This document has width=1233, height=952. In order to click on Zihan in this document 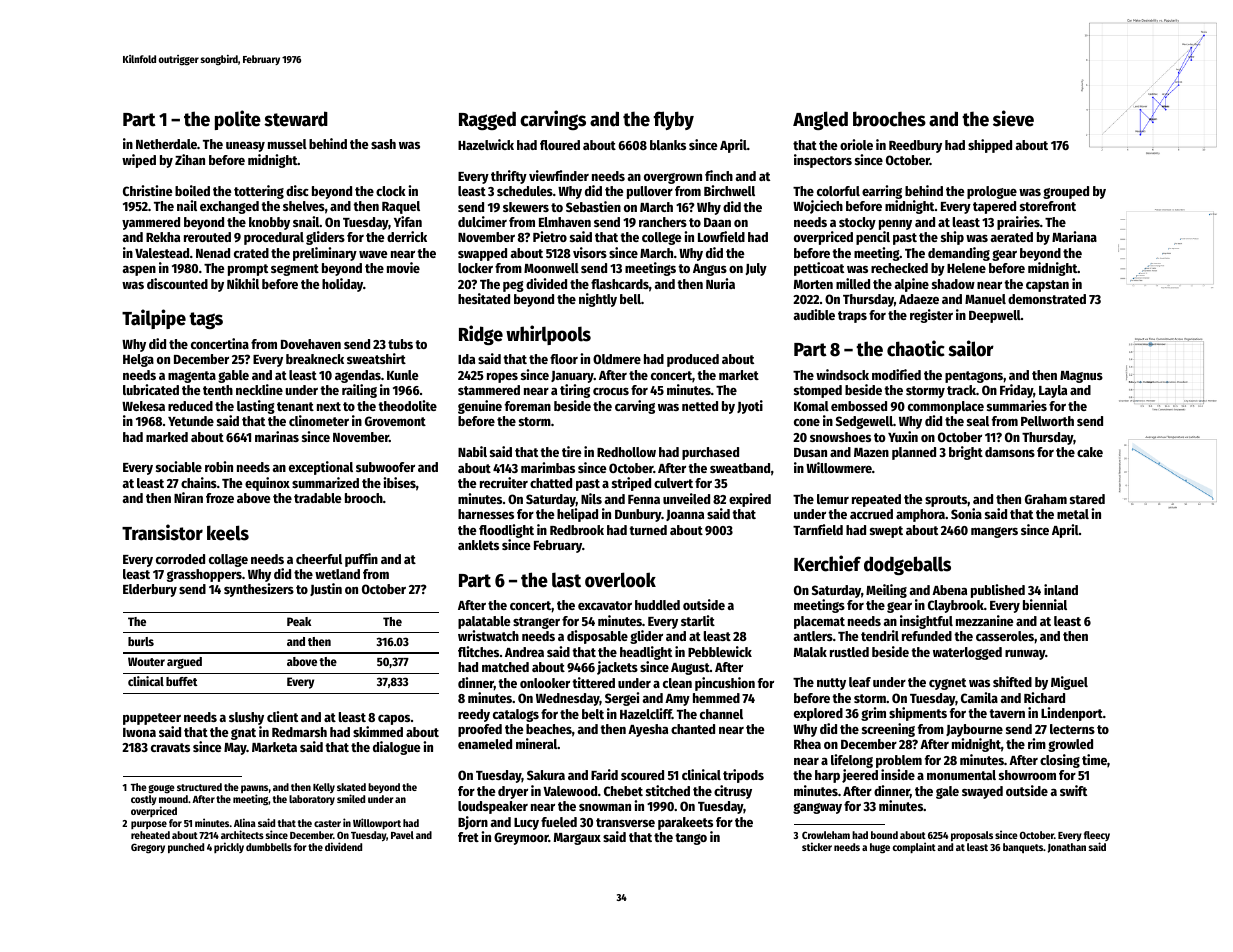, I will do `click(190, 159)`.
